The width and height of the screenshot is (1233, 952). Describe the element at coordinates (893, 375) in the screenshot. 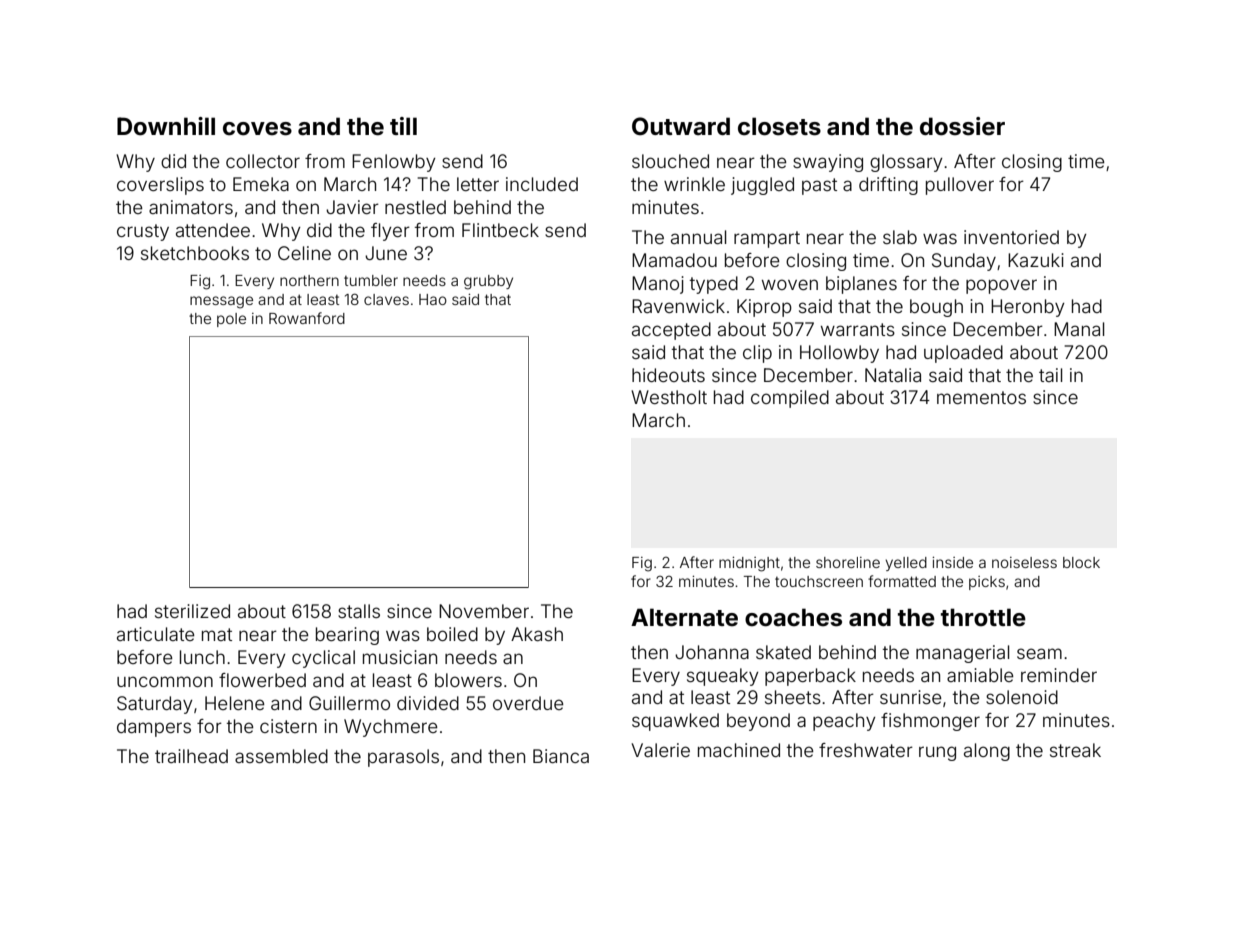

I see `Natalia` at that location.
